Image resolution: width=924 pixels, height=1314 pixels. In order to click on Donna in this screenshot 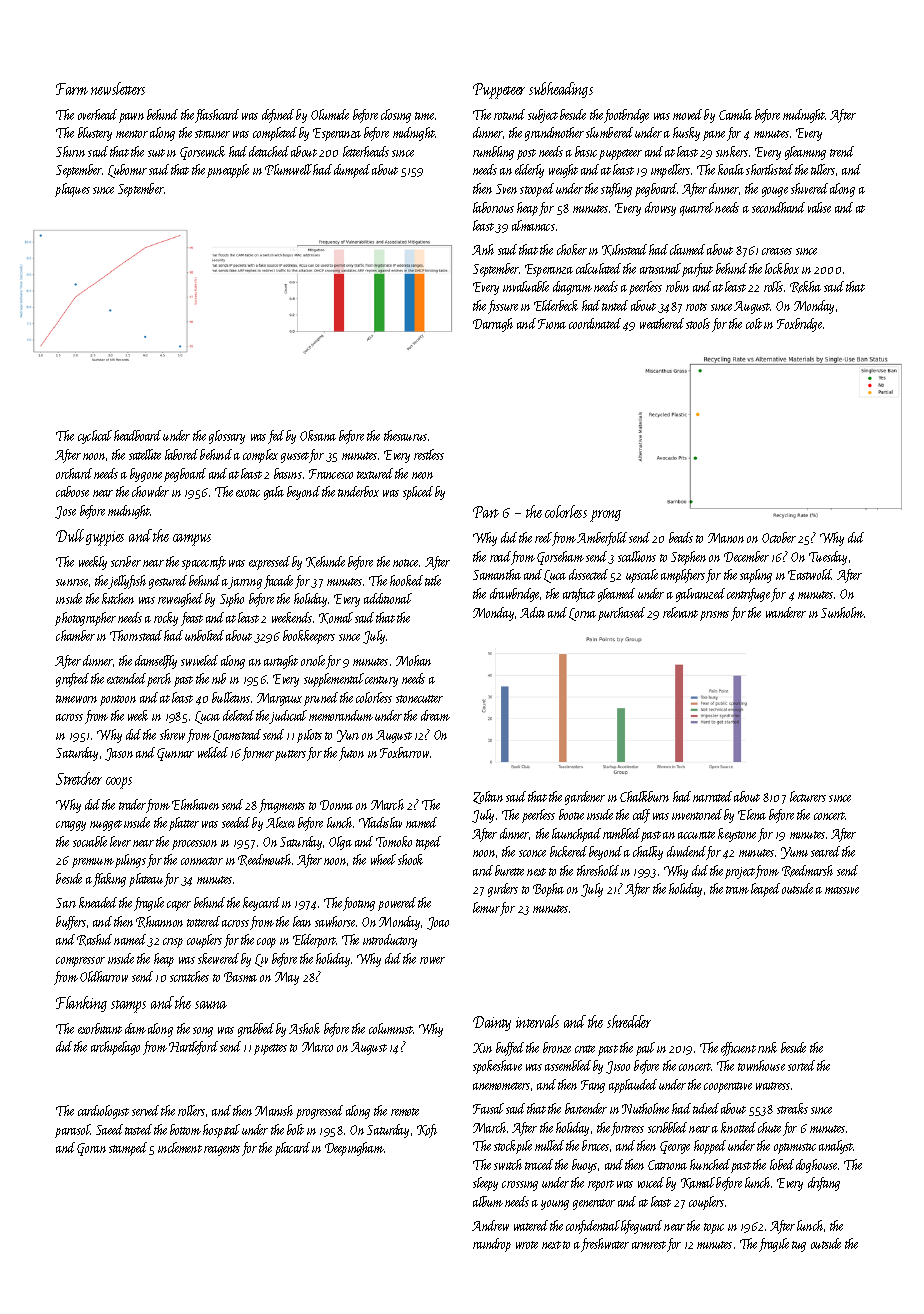, I will do `click(336, 805)`.
